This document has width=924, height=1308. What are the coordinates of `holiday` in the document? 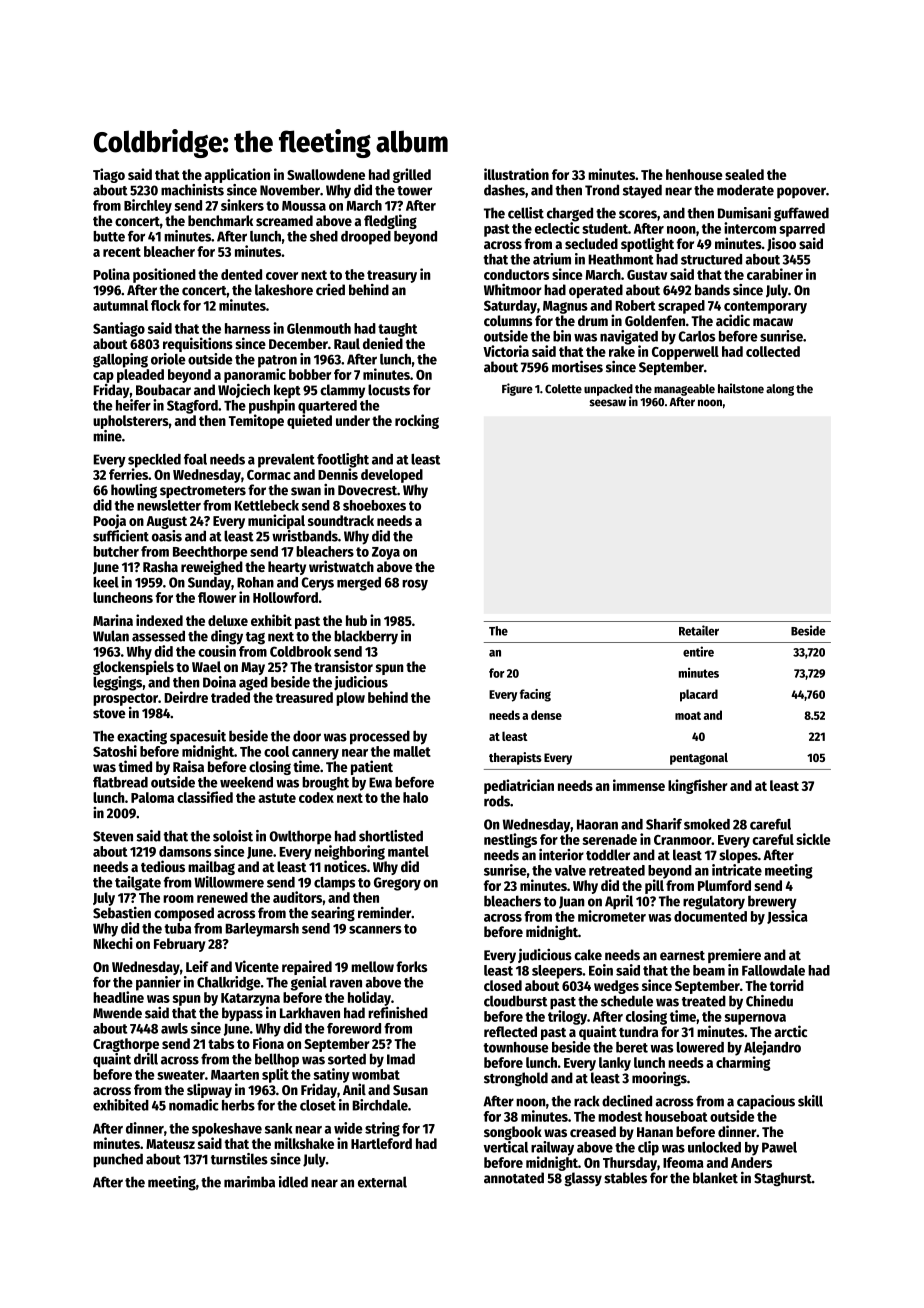 It's located at (369, 998).
